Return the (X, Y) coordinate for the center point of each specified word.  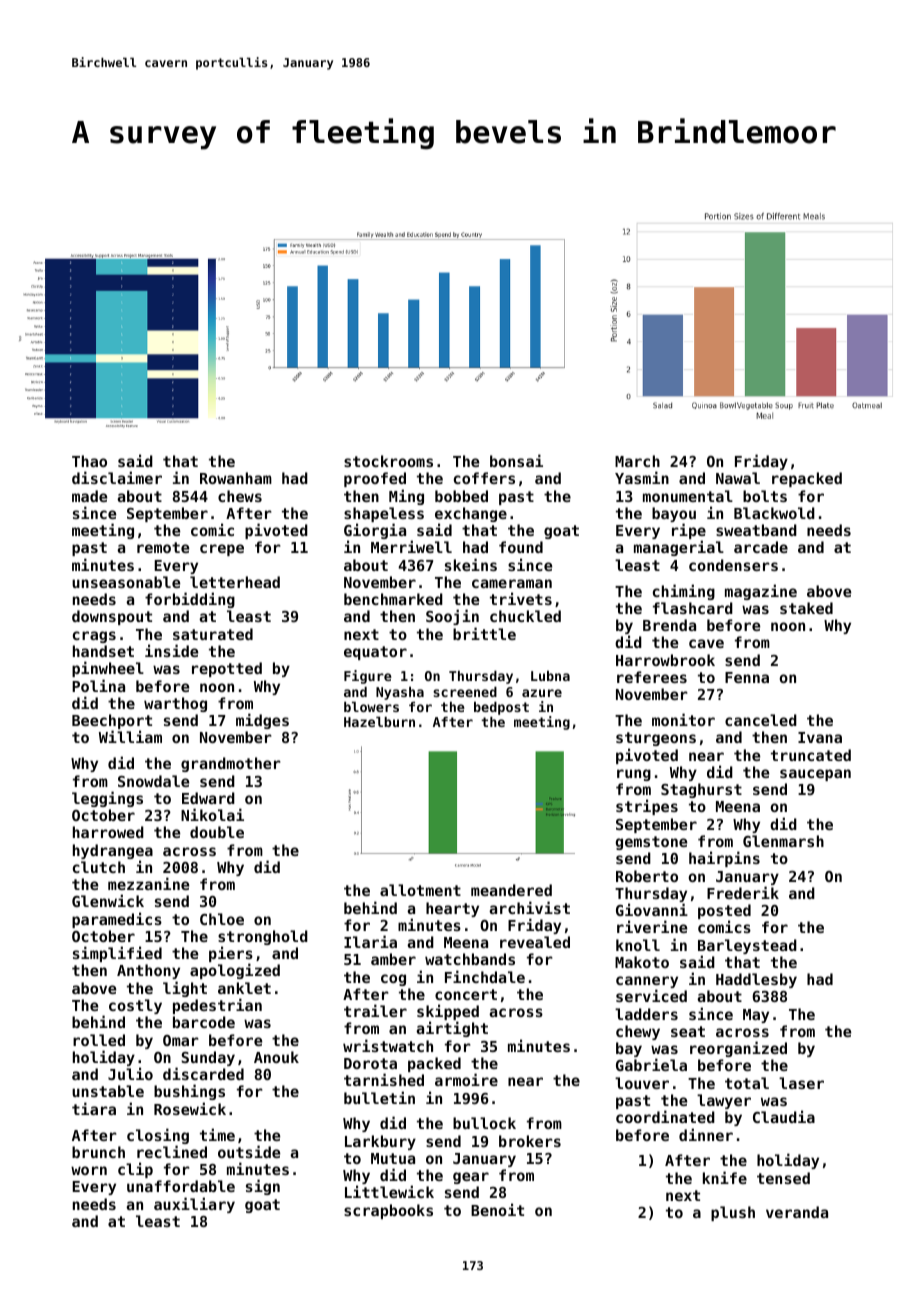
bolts (765, 496)
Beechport (112, 722)
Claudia (784, 1116)
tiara (94, 1108)
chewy (638, 1032)
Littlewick (389, 1192)
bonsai (516, 460)
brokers (530, 1141)
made (89, 496)
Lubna (550, 675)
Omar (181, 1040)
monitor (683, 719)
